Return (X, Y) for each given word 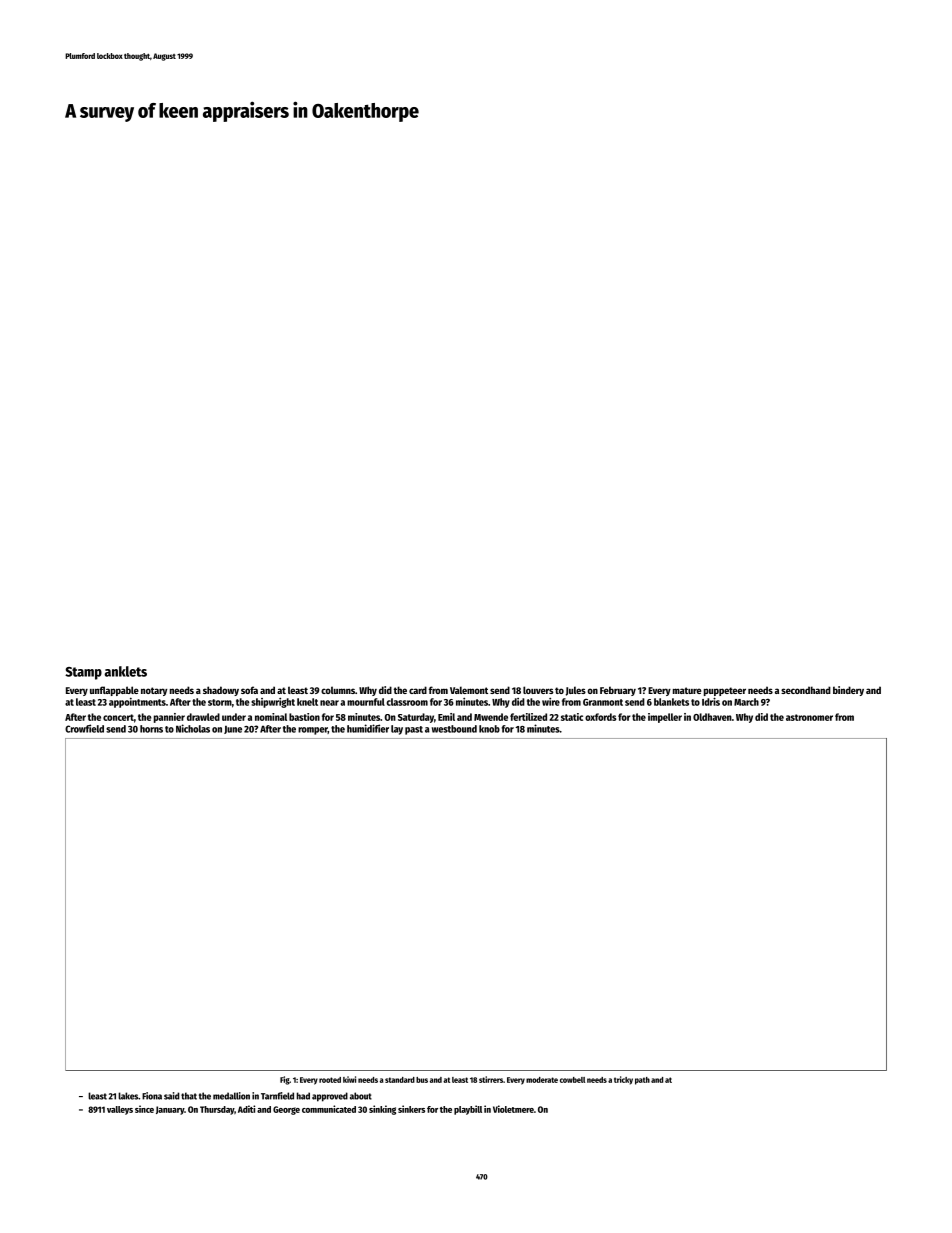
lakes (128, 1096)
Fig (285, 1080)
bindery (848, 691)
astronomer (809, 717)
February (618, 691)
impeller (665, 718)
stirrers (491, 1079)
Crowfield (84, 728)
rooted (330, 1080)
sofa (249, 690)
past (414, 730)
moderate (542, 1080)
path (642, 1081)
